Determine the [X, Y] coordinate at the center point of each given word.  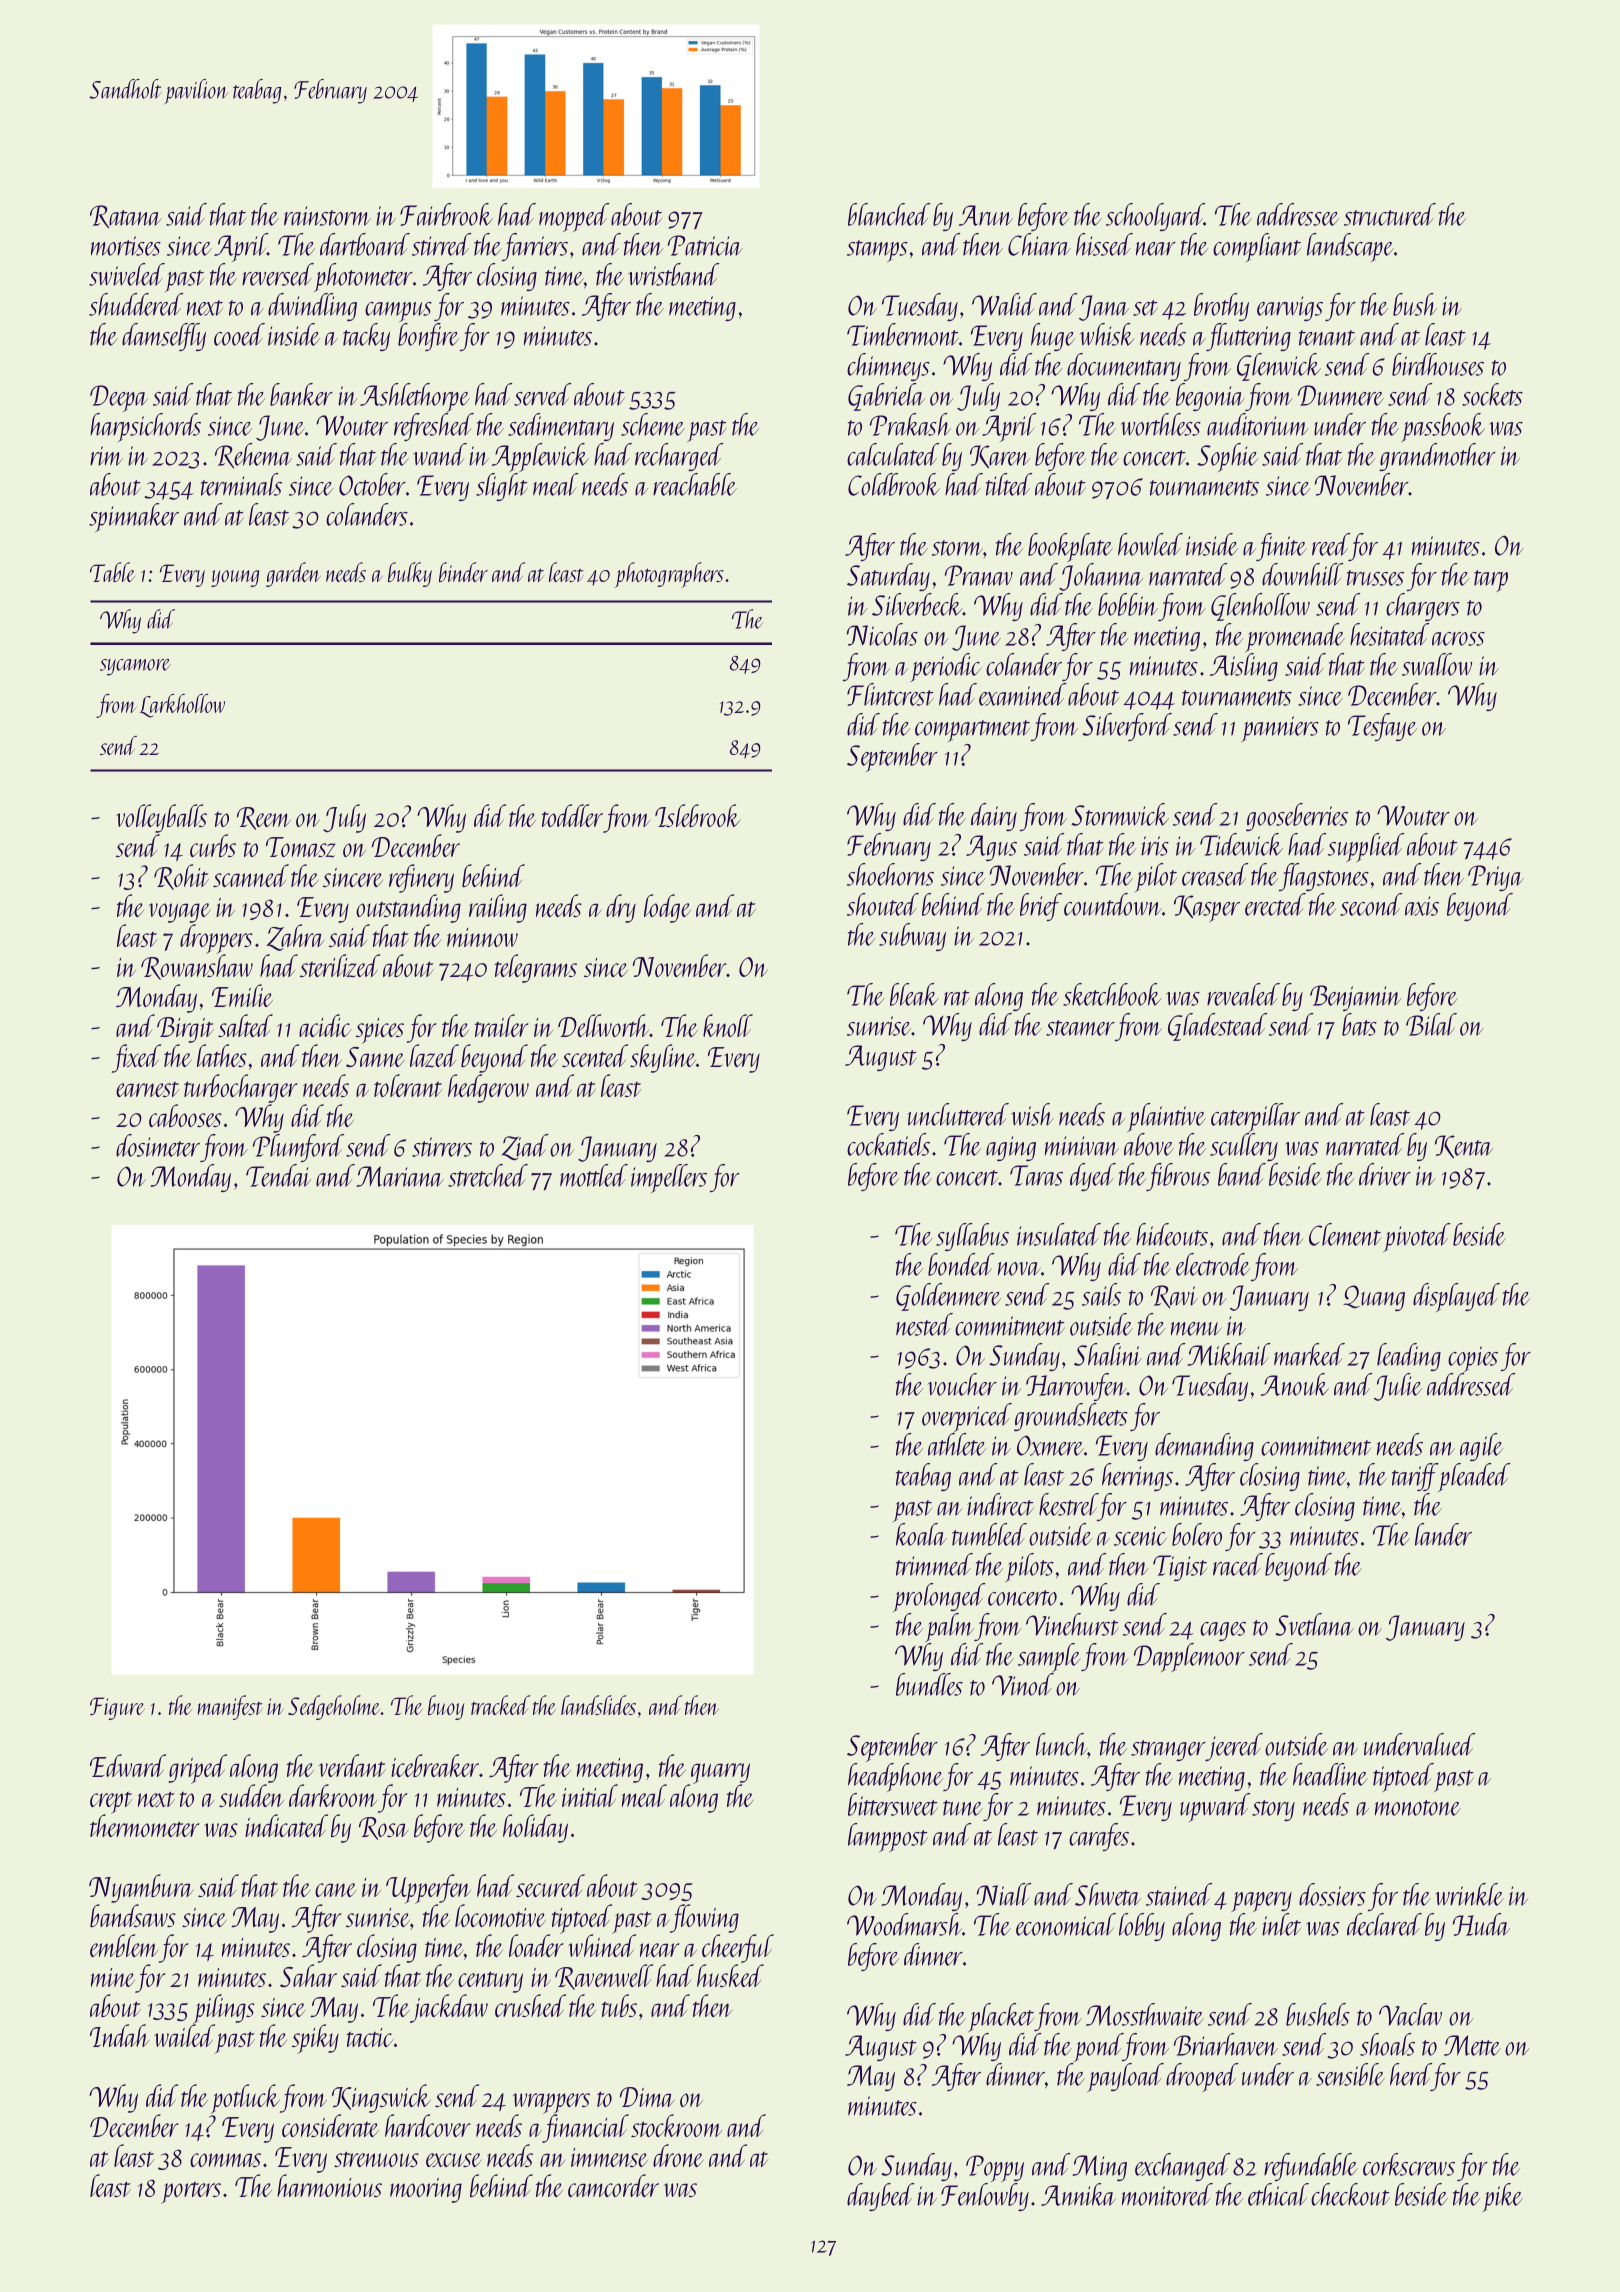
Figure [117, 1708]
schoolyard [1155, 217]
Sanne [375, 1057]
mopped [574, 217]
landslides [598, 1705]
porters [191, 2192]
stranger [1168, 1750]
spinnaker [134, 517]
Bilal [1431, 1024]
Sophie [1227, 457]
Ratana [126, 216]
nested [924, 1324]
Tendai [278, 1175]
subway [912, 937]
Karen [1000, 456]
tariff [1415, 1477]
